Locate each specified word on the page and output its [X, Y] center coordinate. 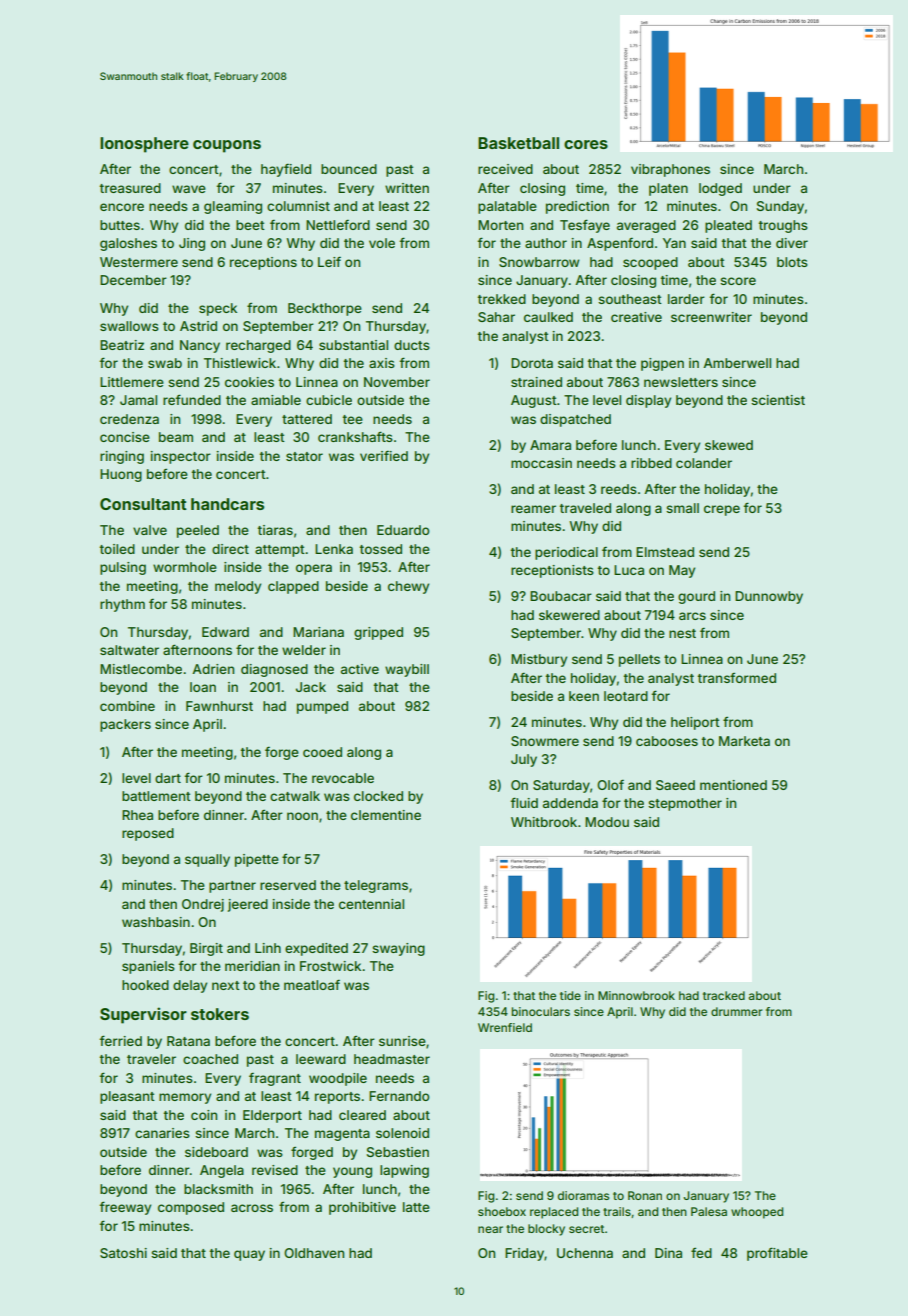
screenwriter [711, 317]
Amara [550, 445]
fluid [524, 802]
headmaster [392, 1059]
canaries [162, 1133]
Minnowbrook [636, 995]
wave [189, 189]
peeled [198, 531]
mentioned [733, 785]
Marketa [744, 741]
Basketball [518, 143]
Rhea [137, 815]
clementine [386, 815]
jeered [248, 905]
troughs [783, 226]
